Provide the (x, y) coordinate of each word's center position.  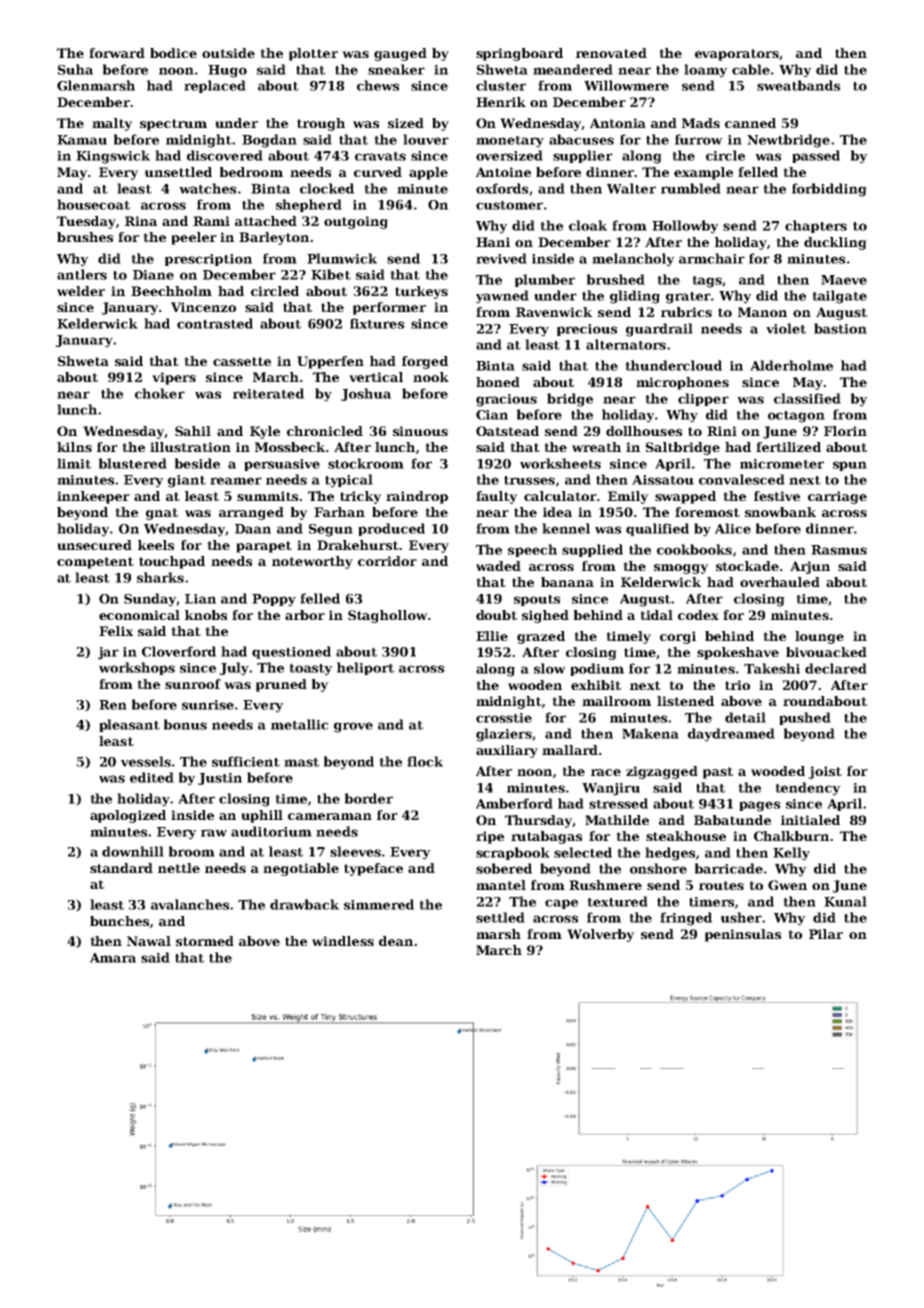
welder (81, 291)
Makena (650, 733)
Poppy (274, 600)
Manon (762, 312)
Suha (75, 69)
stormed (205, 941)
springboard (519, 54)
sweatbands (798, 85)
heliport (365, 668)
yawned (502, 297)
